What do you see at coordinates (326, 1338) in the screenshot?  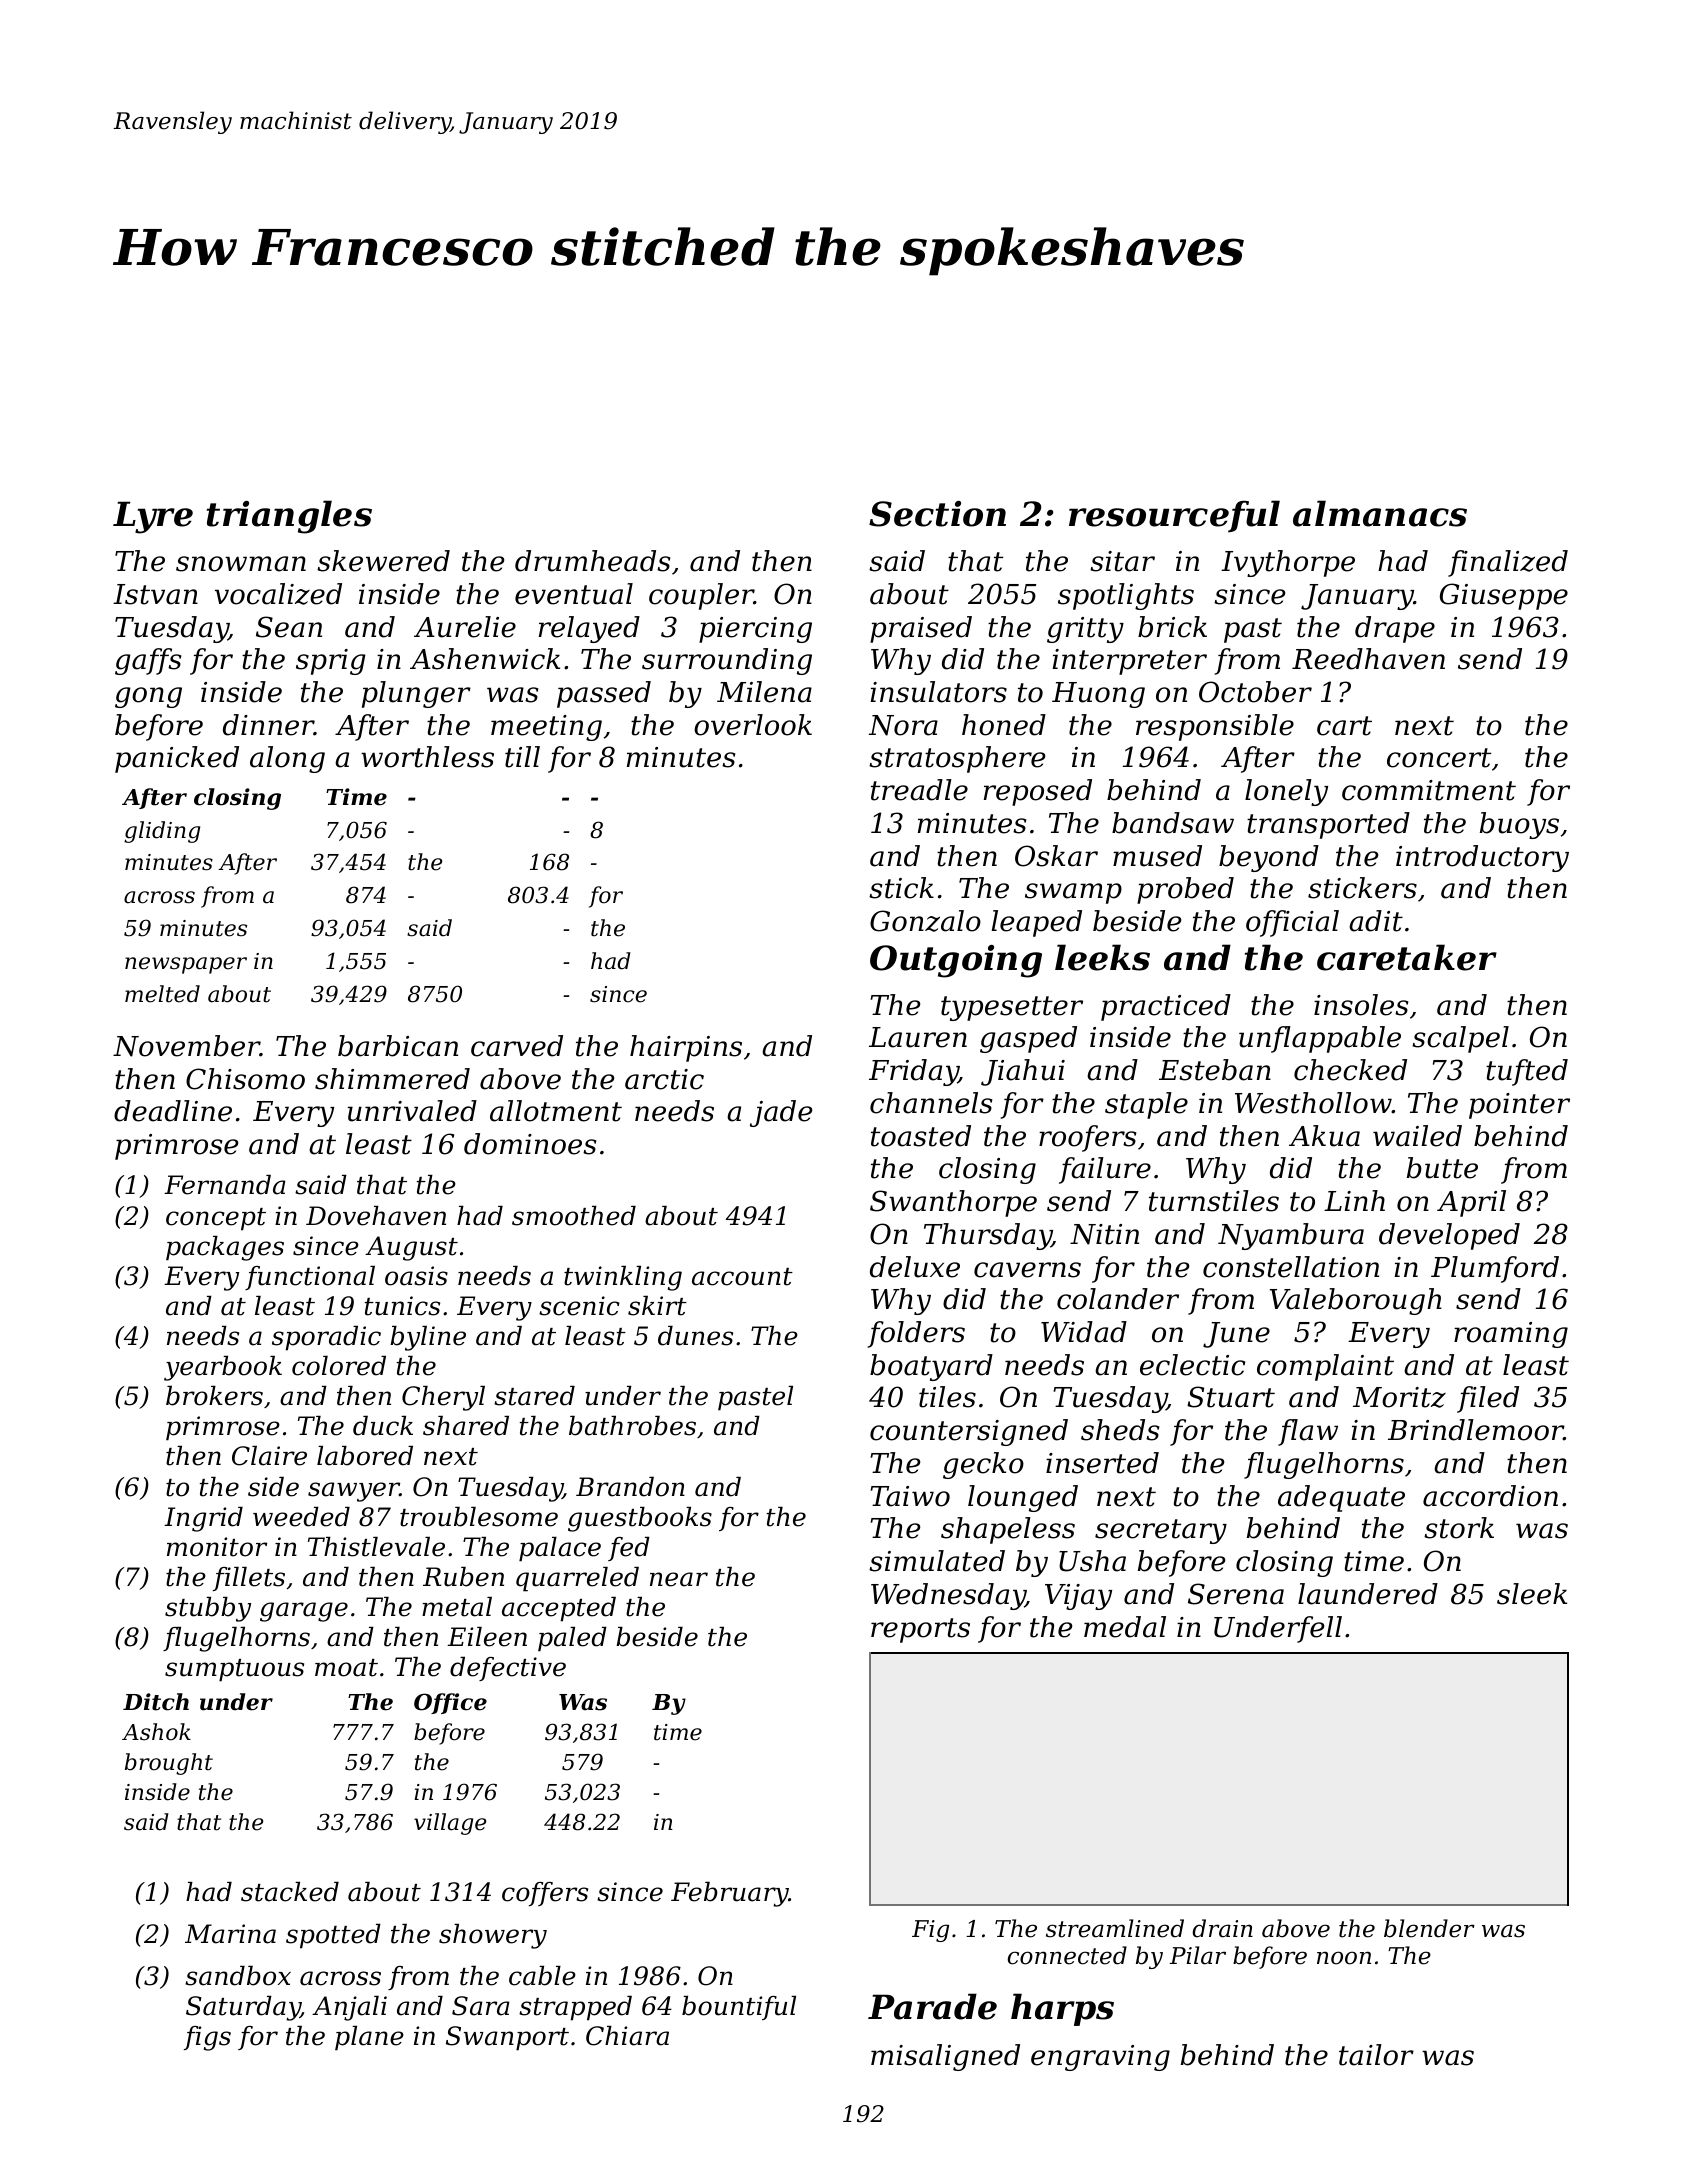 I see `sporadic` at bounding box center [326, 1338].
